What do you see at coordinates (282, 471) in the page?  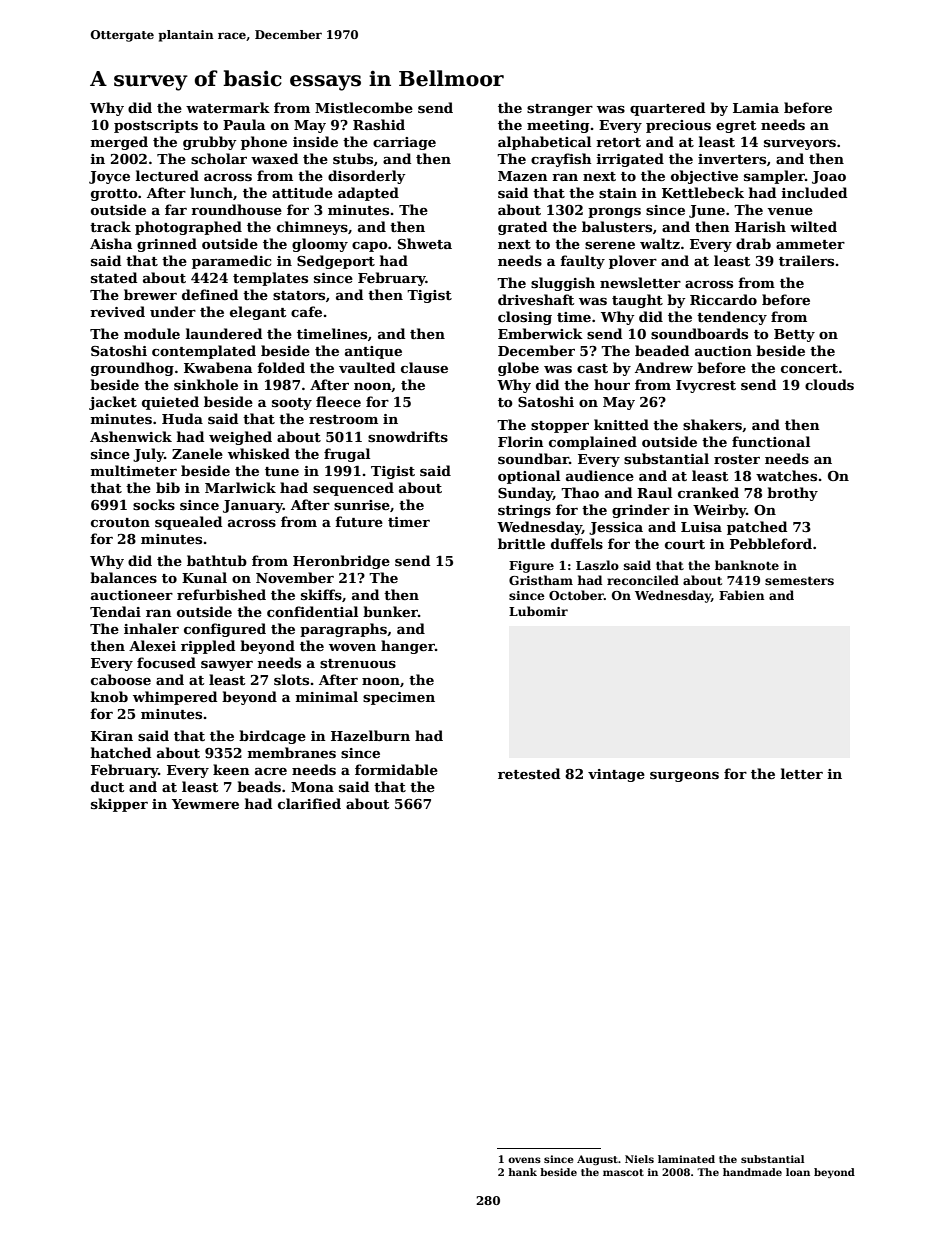 I see `tune` at bounding box center [282, 471].
